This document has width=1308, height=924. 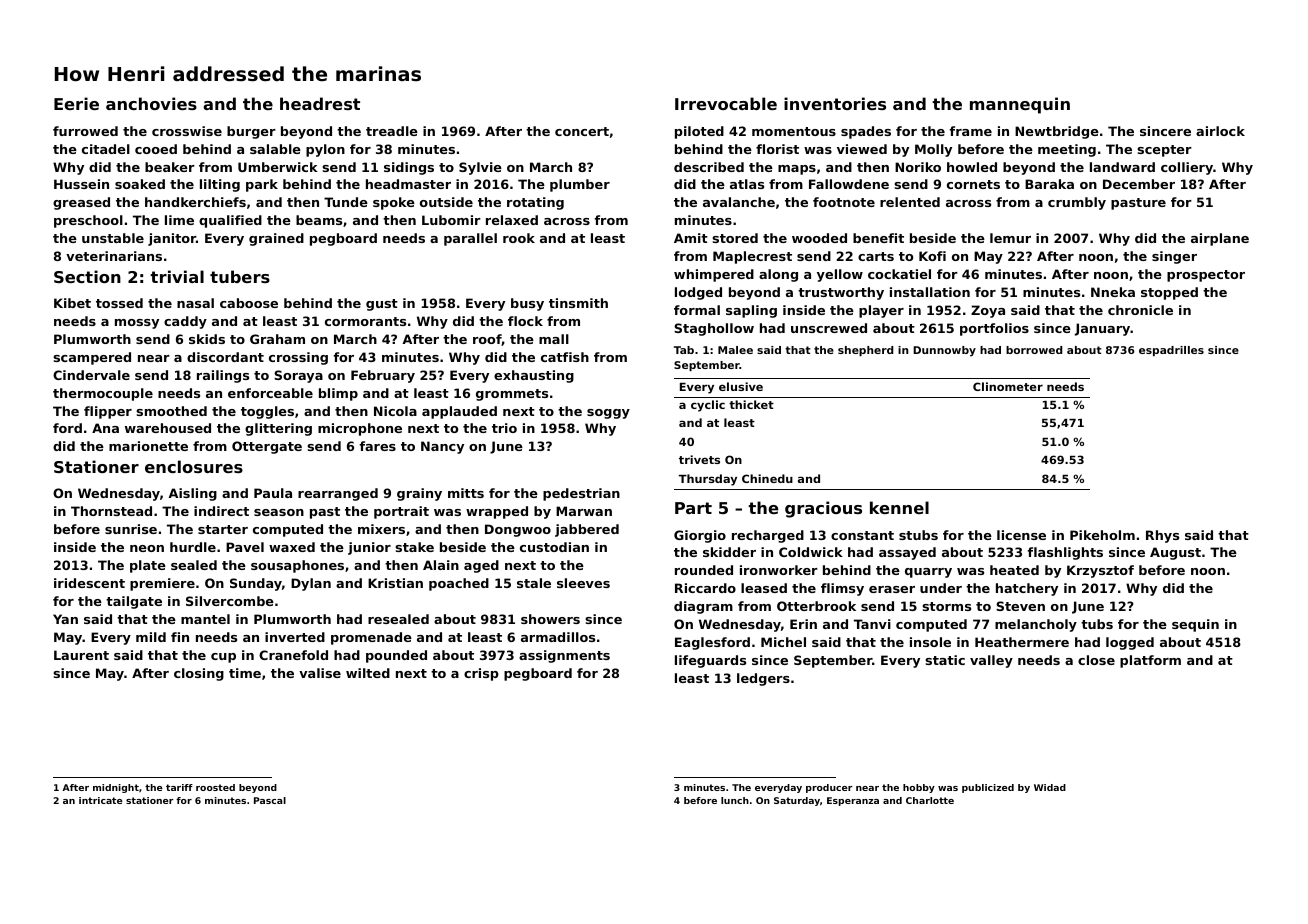 What do you see at coordinates (365, 321) in the document?
I see `cormorants` at bounding box center [365, 321].
